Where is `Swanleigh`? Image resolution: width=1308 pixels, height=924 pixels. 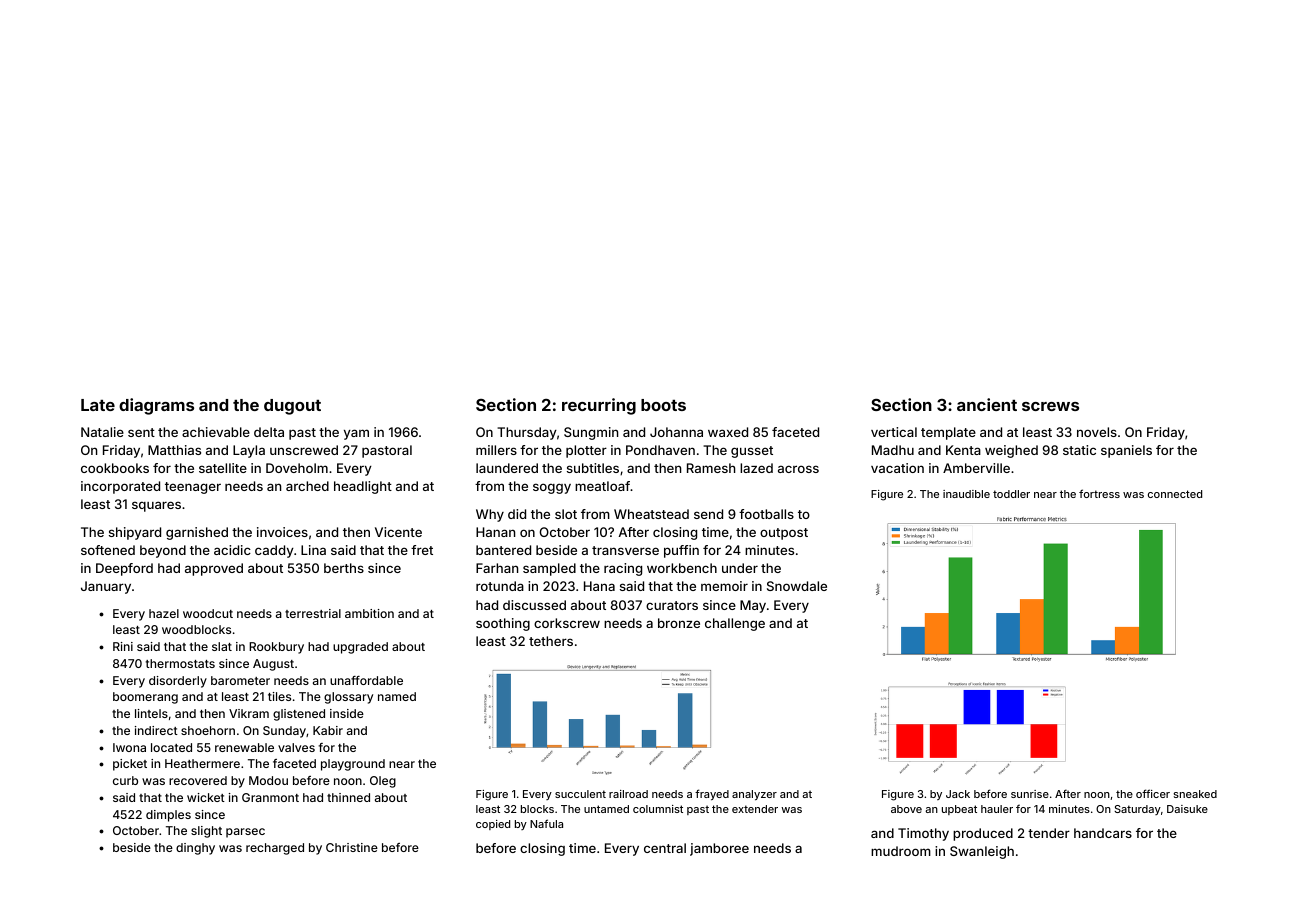 Swanleigh is located at coordinates (982, 852).
